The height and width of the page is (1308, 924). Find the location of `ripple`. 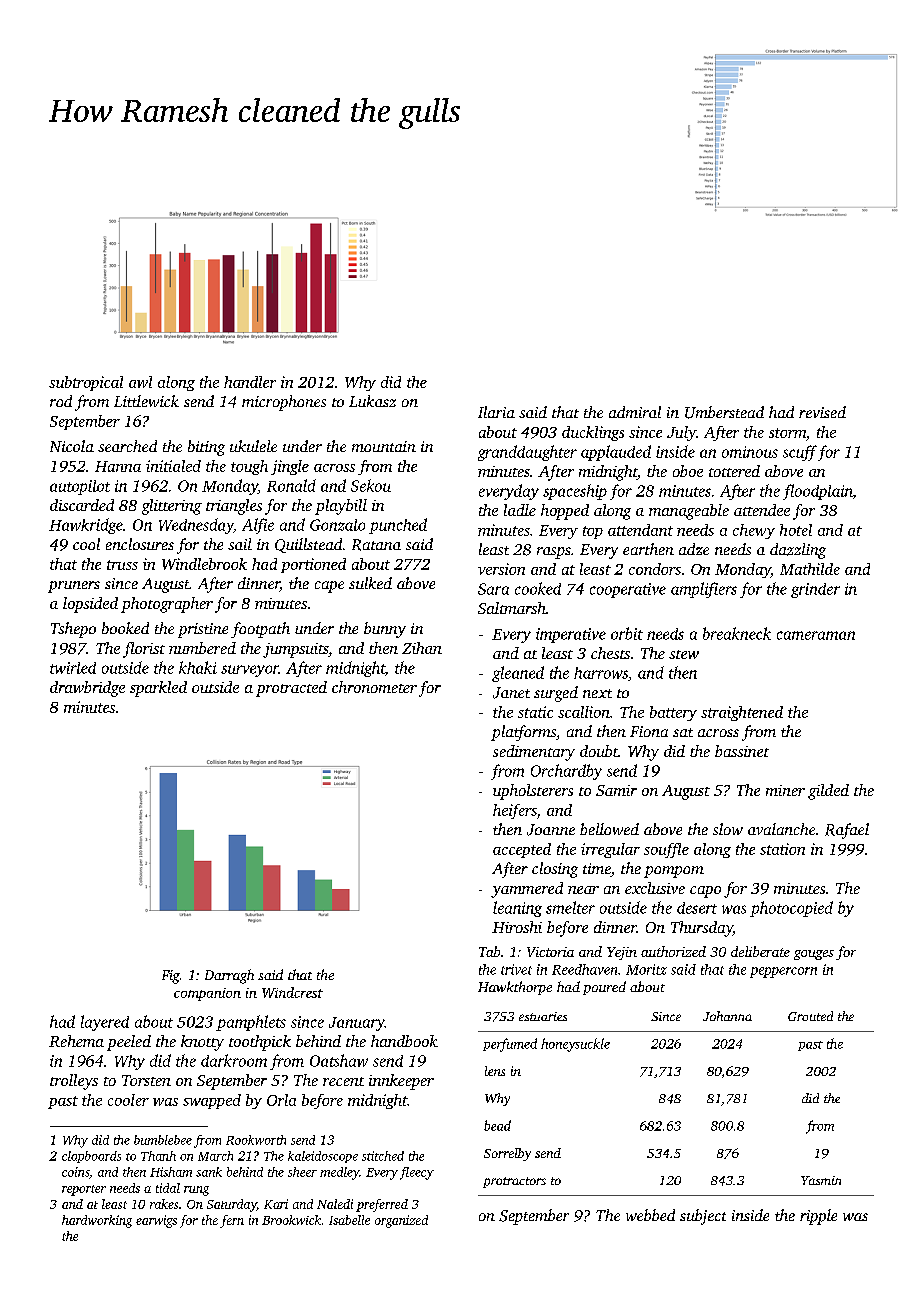

ripple is located at coordinates (818, 1217).
